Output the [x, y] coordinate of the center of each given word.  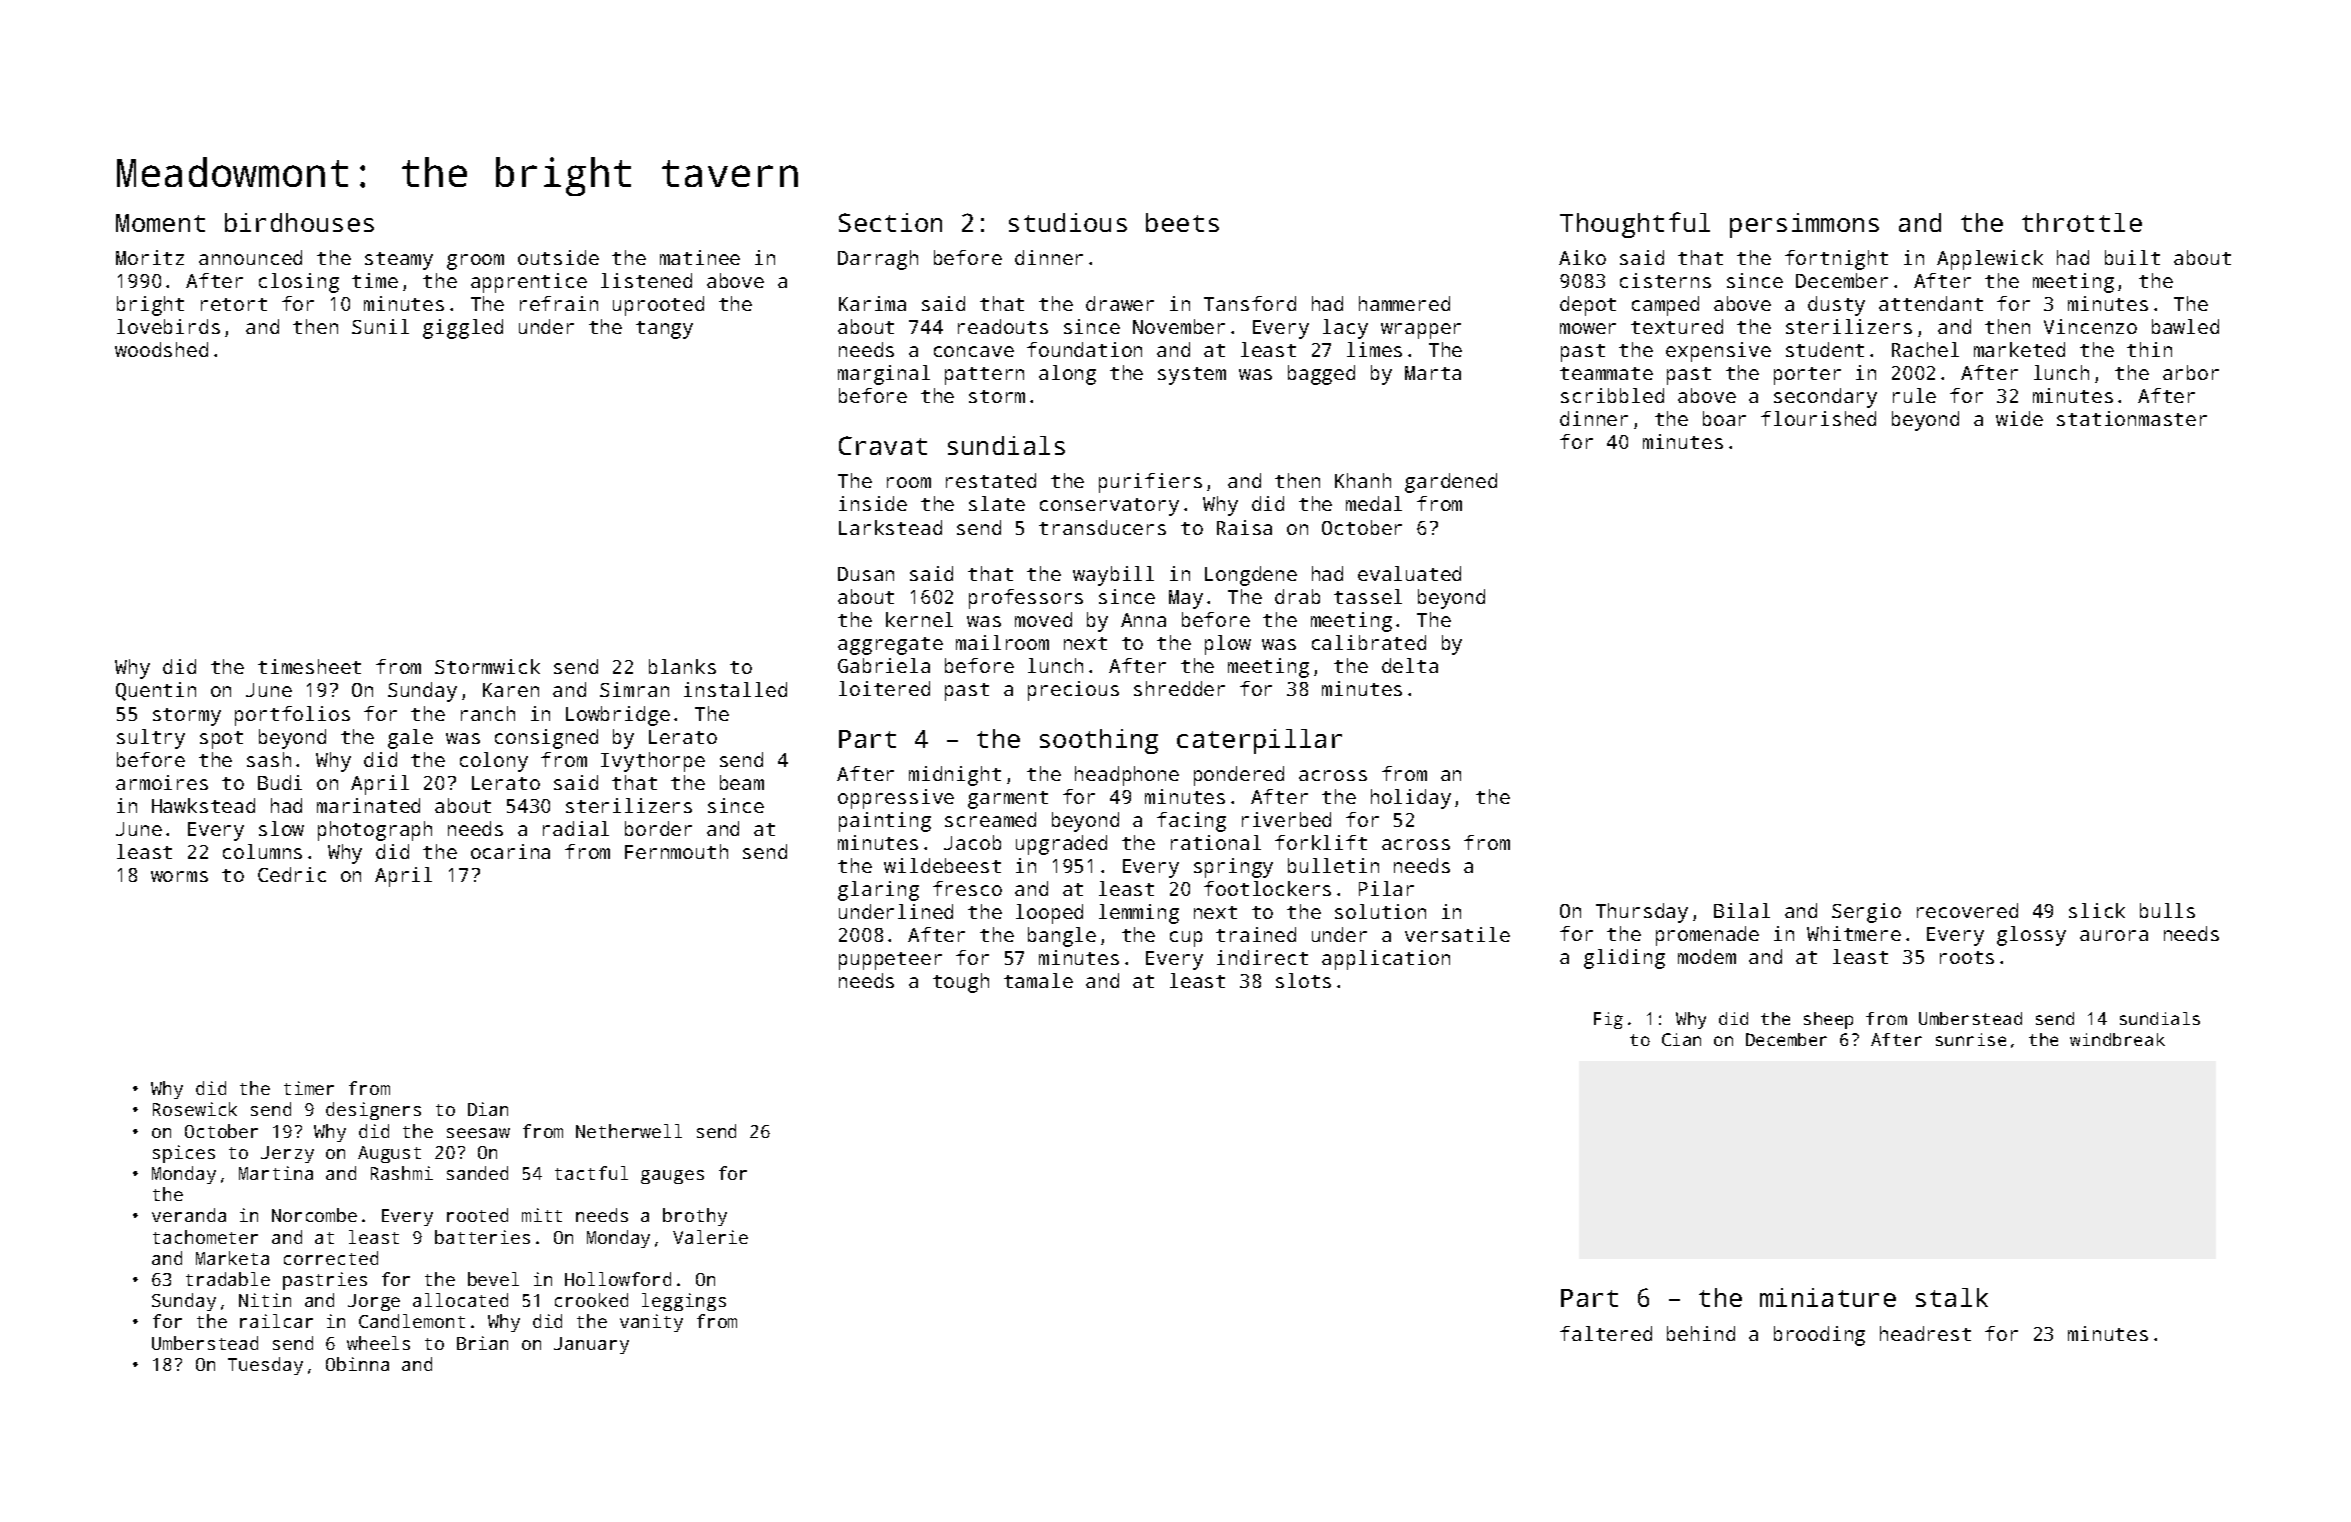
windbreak [2117, 1039]
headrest [1925, 1333]
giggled [463, 329]
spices [184, 1154]
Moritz [150, 257]
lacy [1345, 329]
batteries [482, 1237]
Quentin [156, 691]
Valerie [710, 1237]
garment [1008, 800]
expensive [1718, 352]
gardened [1451, 483]
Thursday [1642, 913]
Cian [1681, 1039]
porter [1807, 376]
